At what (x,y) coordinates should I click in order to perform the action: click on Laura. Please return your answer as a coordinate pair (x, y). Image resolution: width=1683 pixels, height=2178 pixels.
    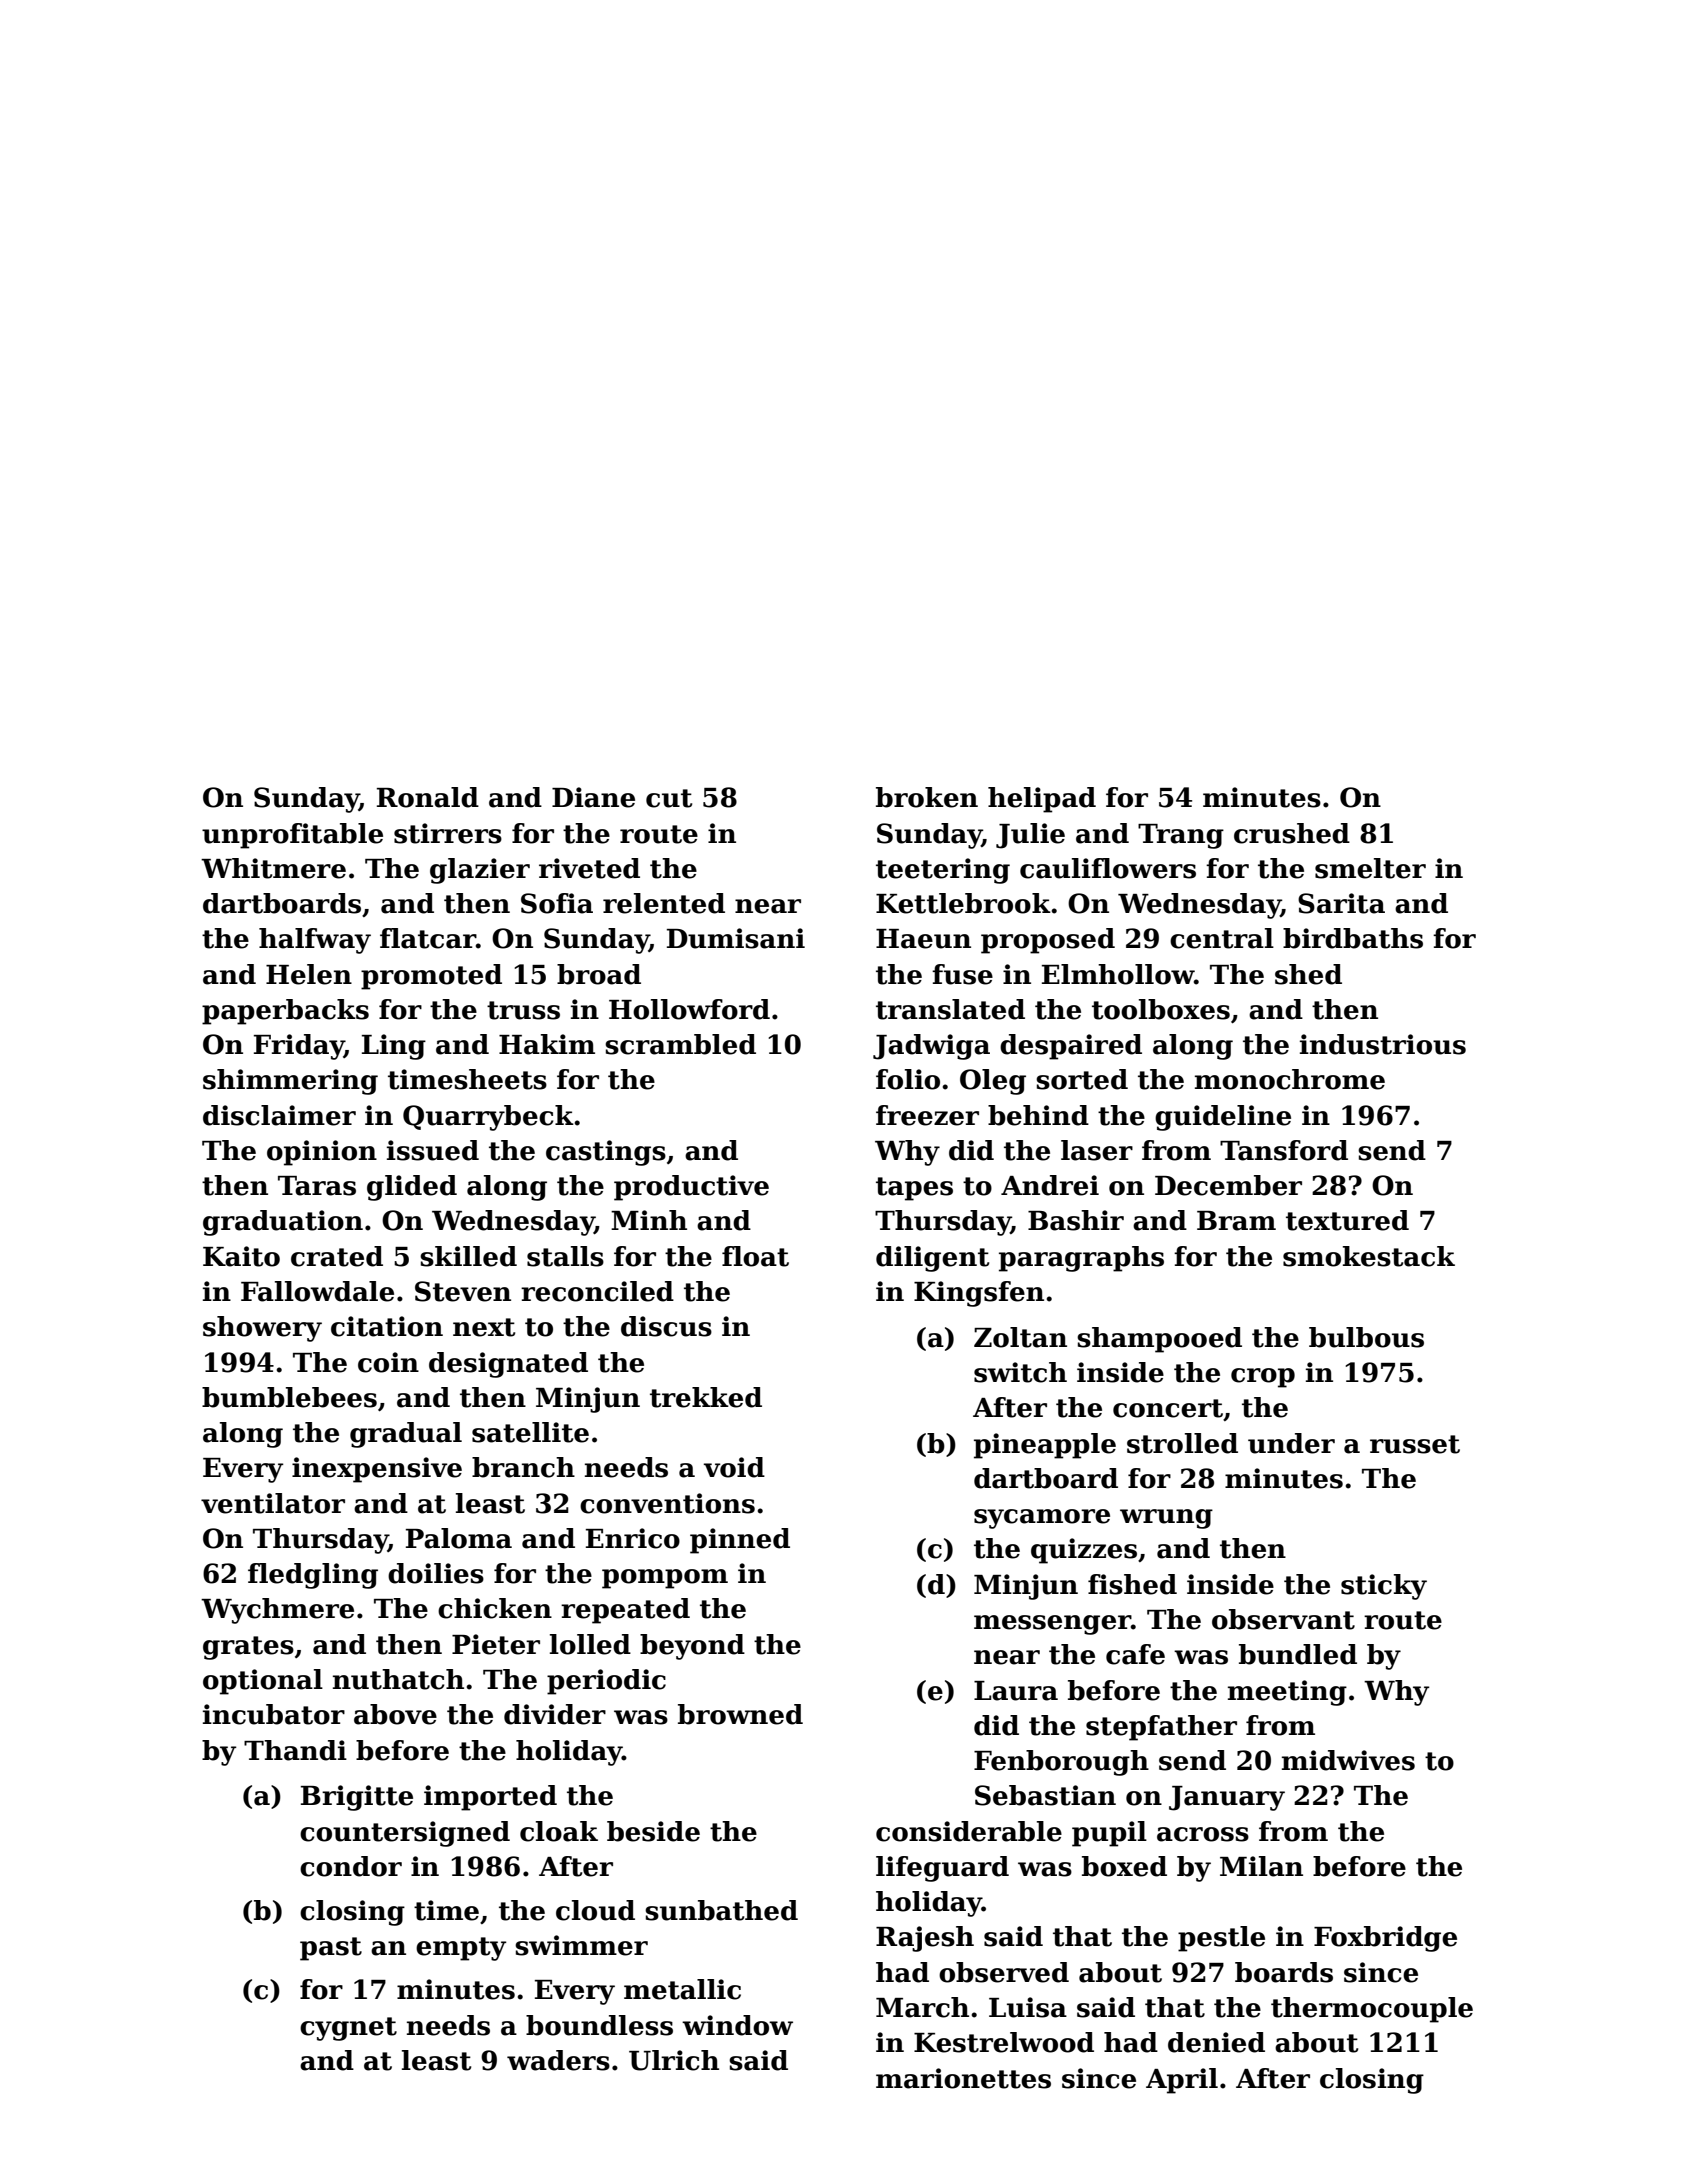
    Looking at the image, I should click on (1016, 1691).
